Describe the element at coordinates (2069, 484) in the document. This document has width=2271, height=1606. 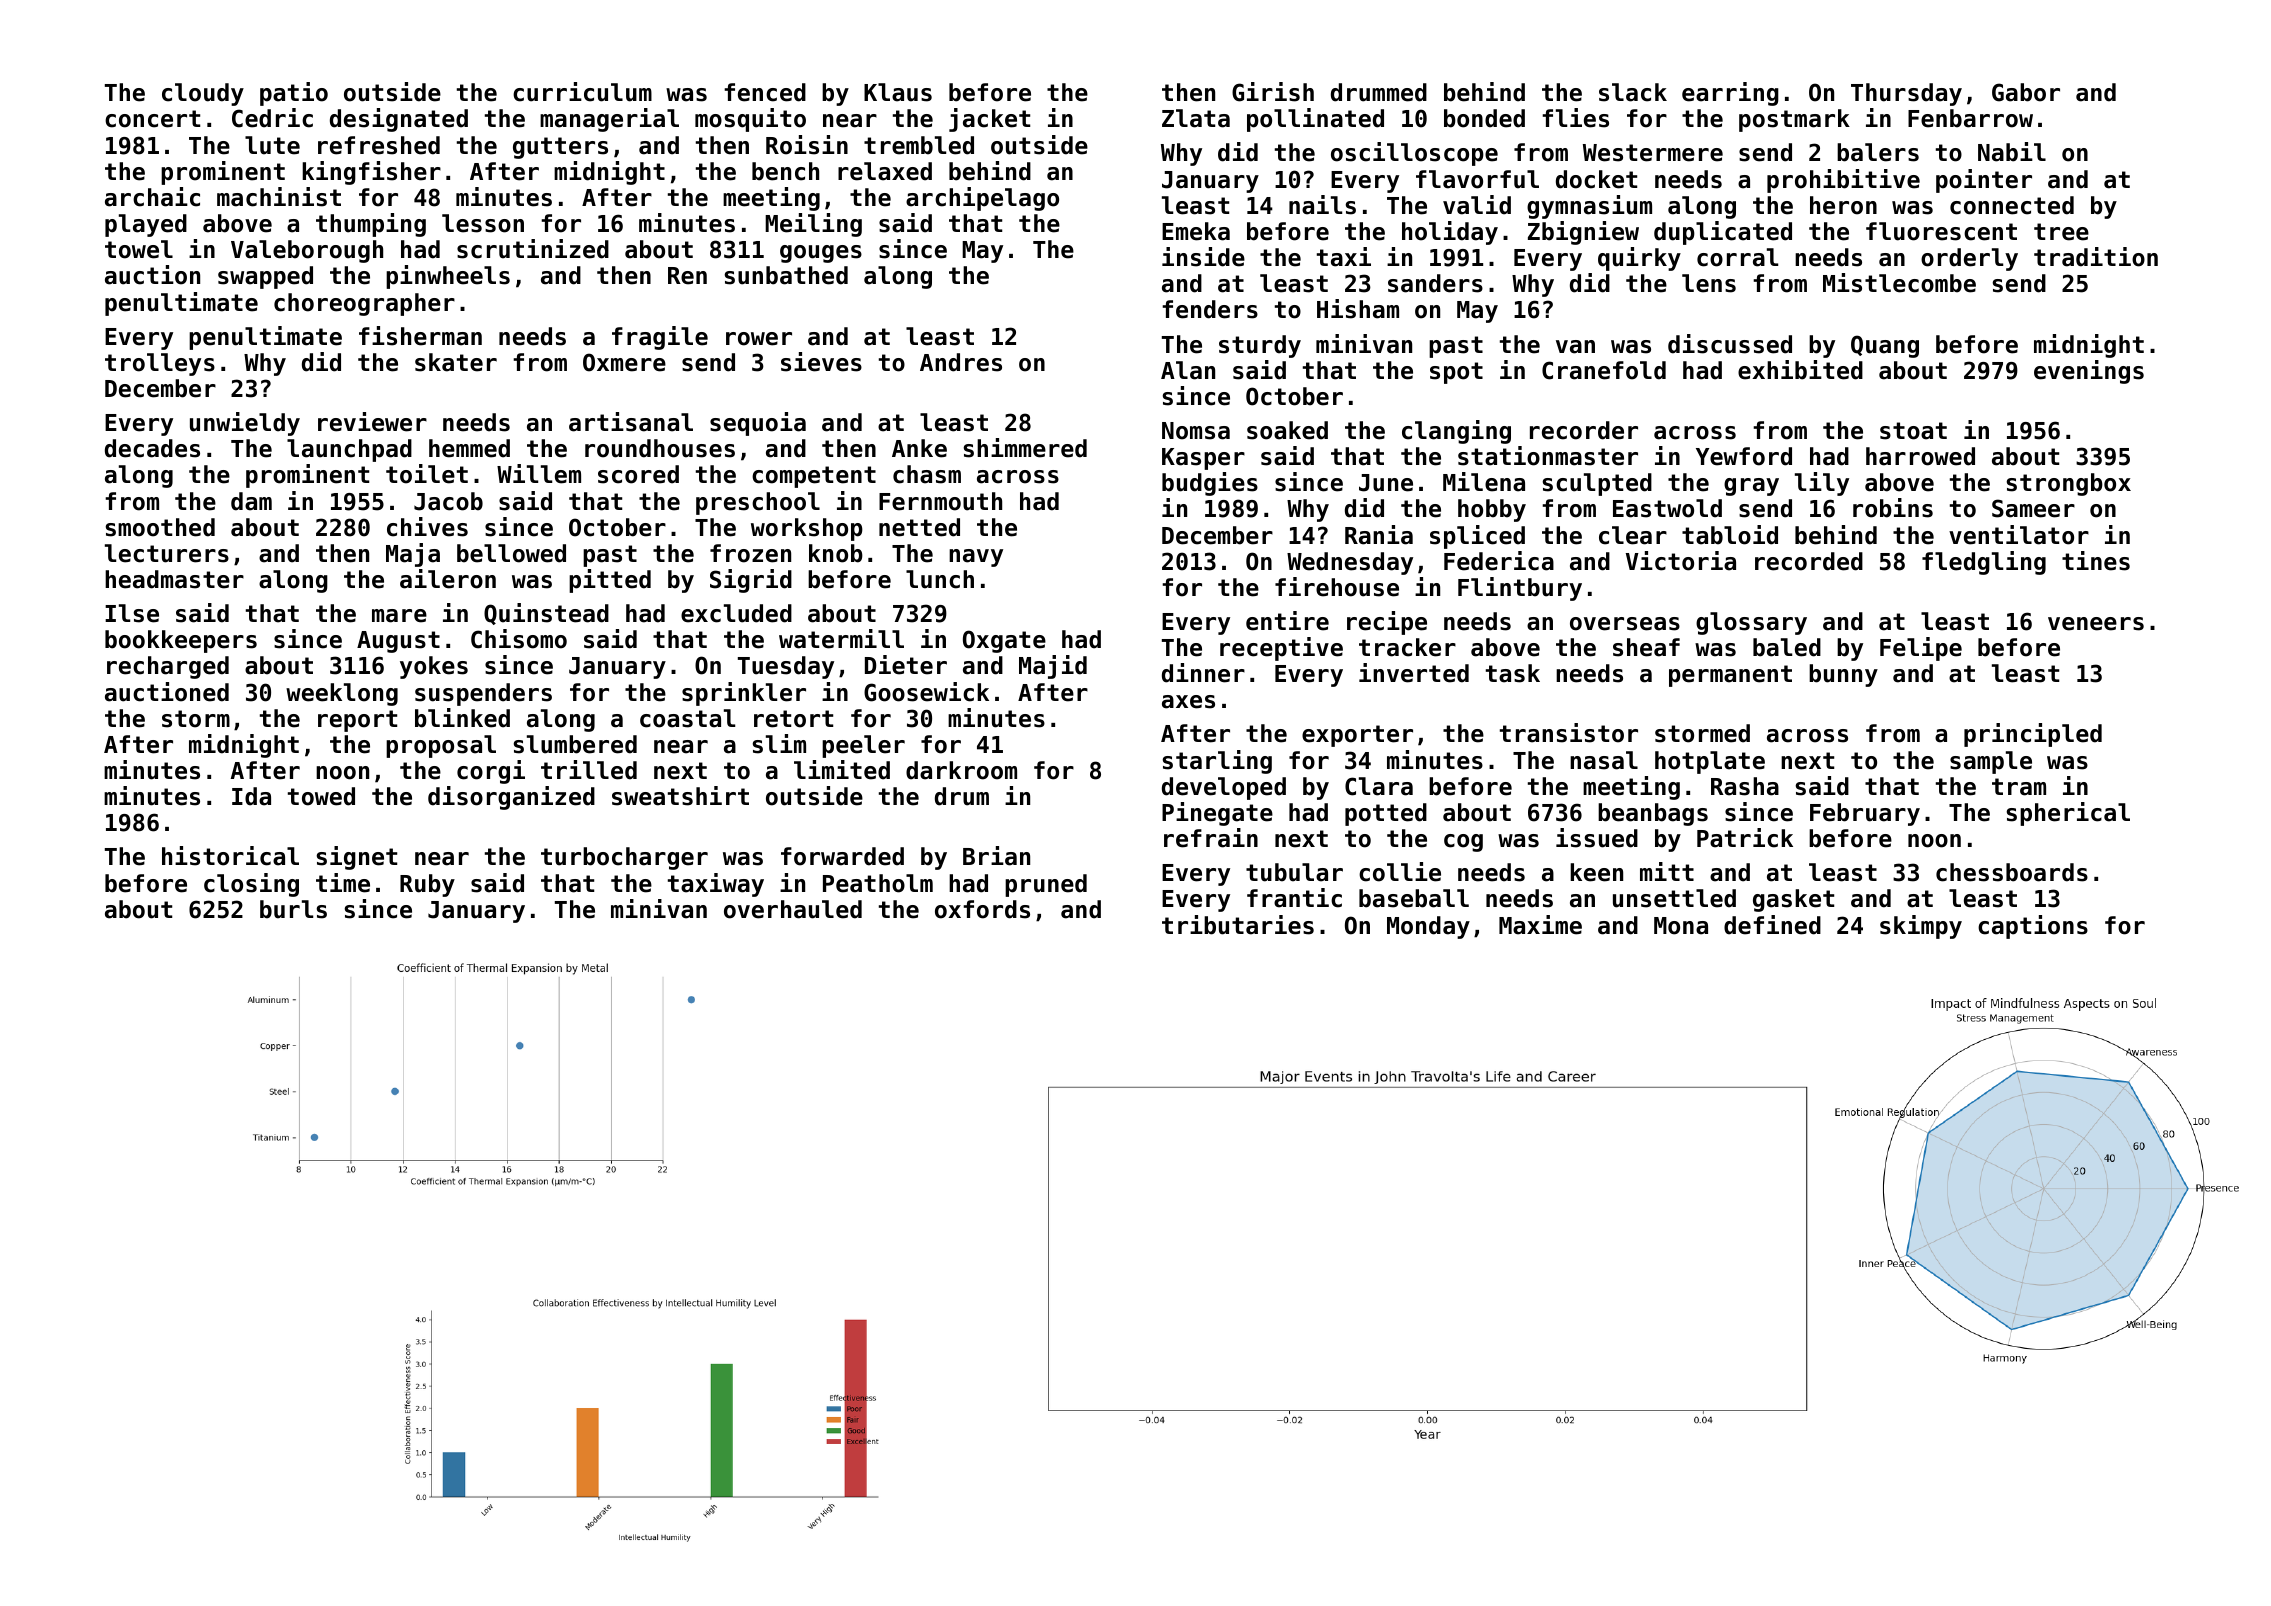
I see `strongbox` at that location.
